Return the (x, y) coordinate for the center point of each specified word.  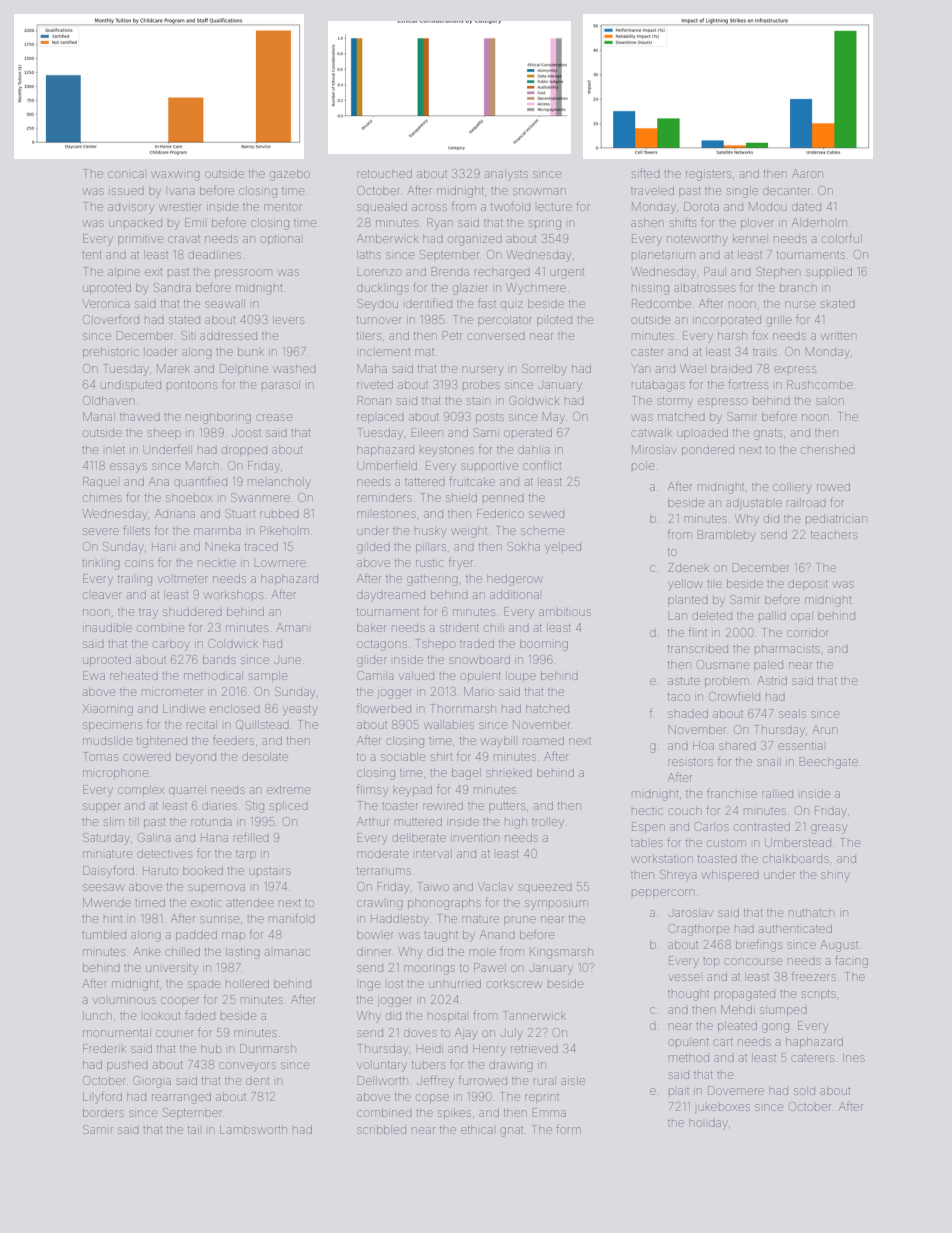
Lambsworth (253, 1129)
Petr (452, 335)
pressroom (243, 273)
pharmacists (787, 648)
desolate (265, 756)
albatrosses (704, 287)
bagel (466, 774)
